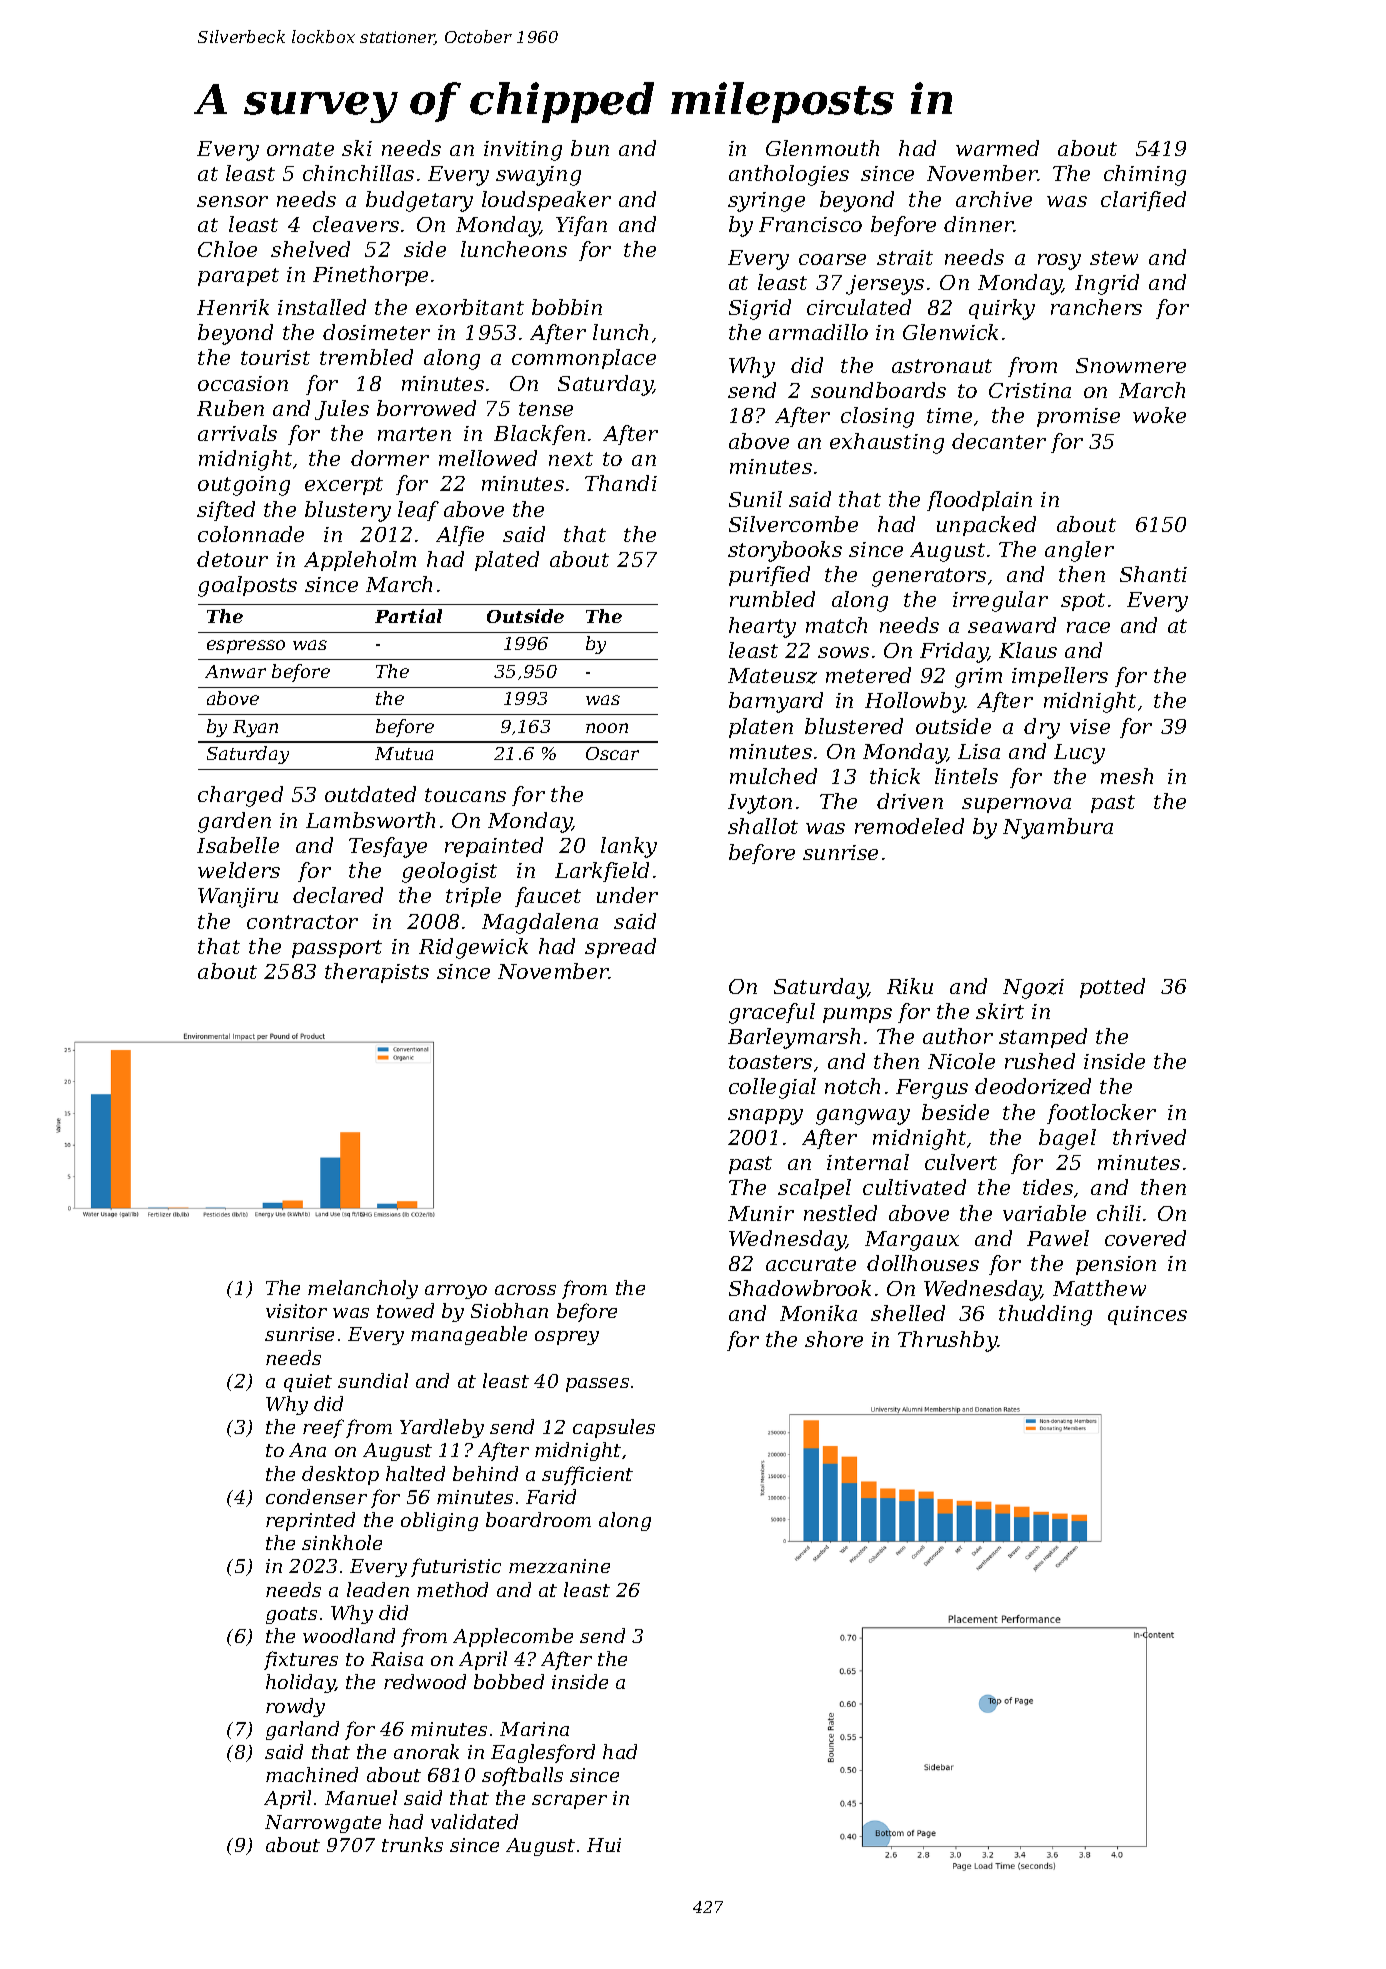 The width and height of the screenshot is (1386, 1969). What do you see at coordinates (338, 895) in the screenshot?
I see `declared` at bounding box center [338, 895].
